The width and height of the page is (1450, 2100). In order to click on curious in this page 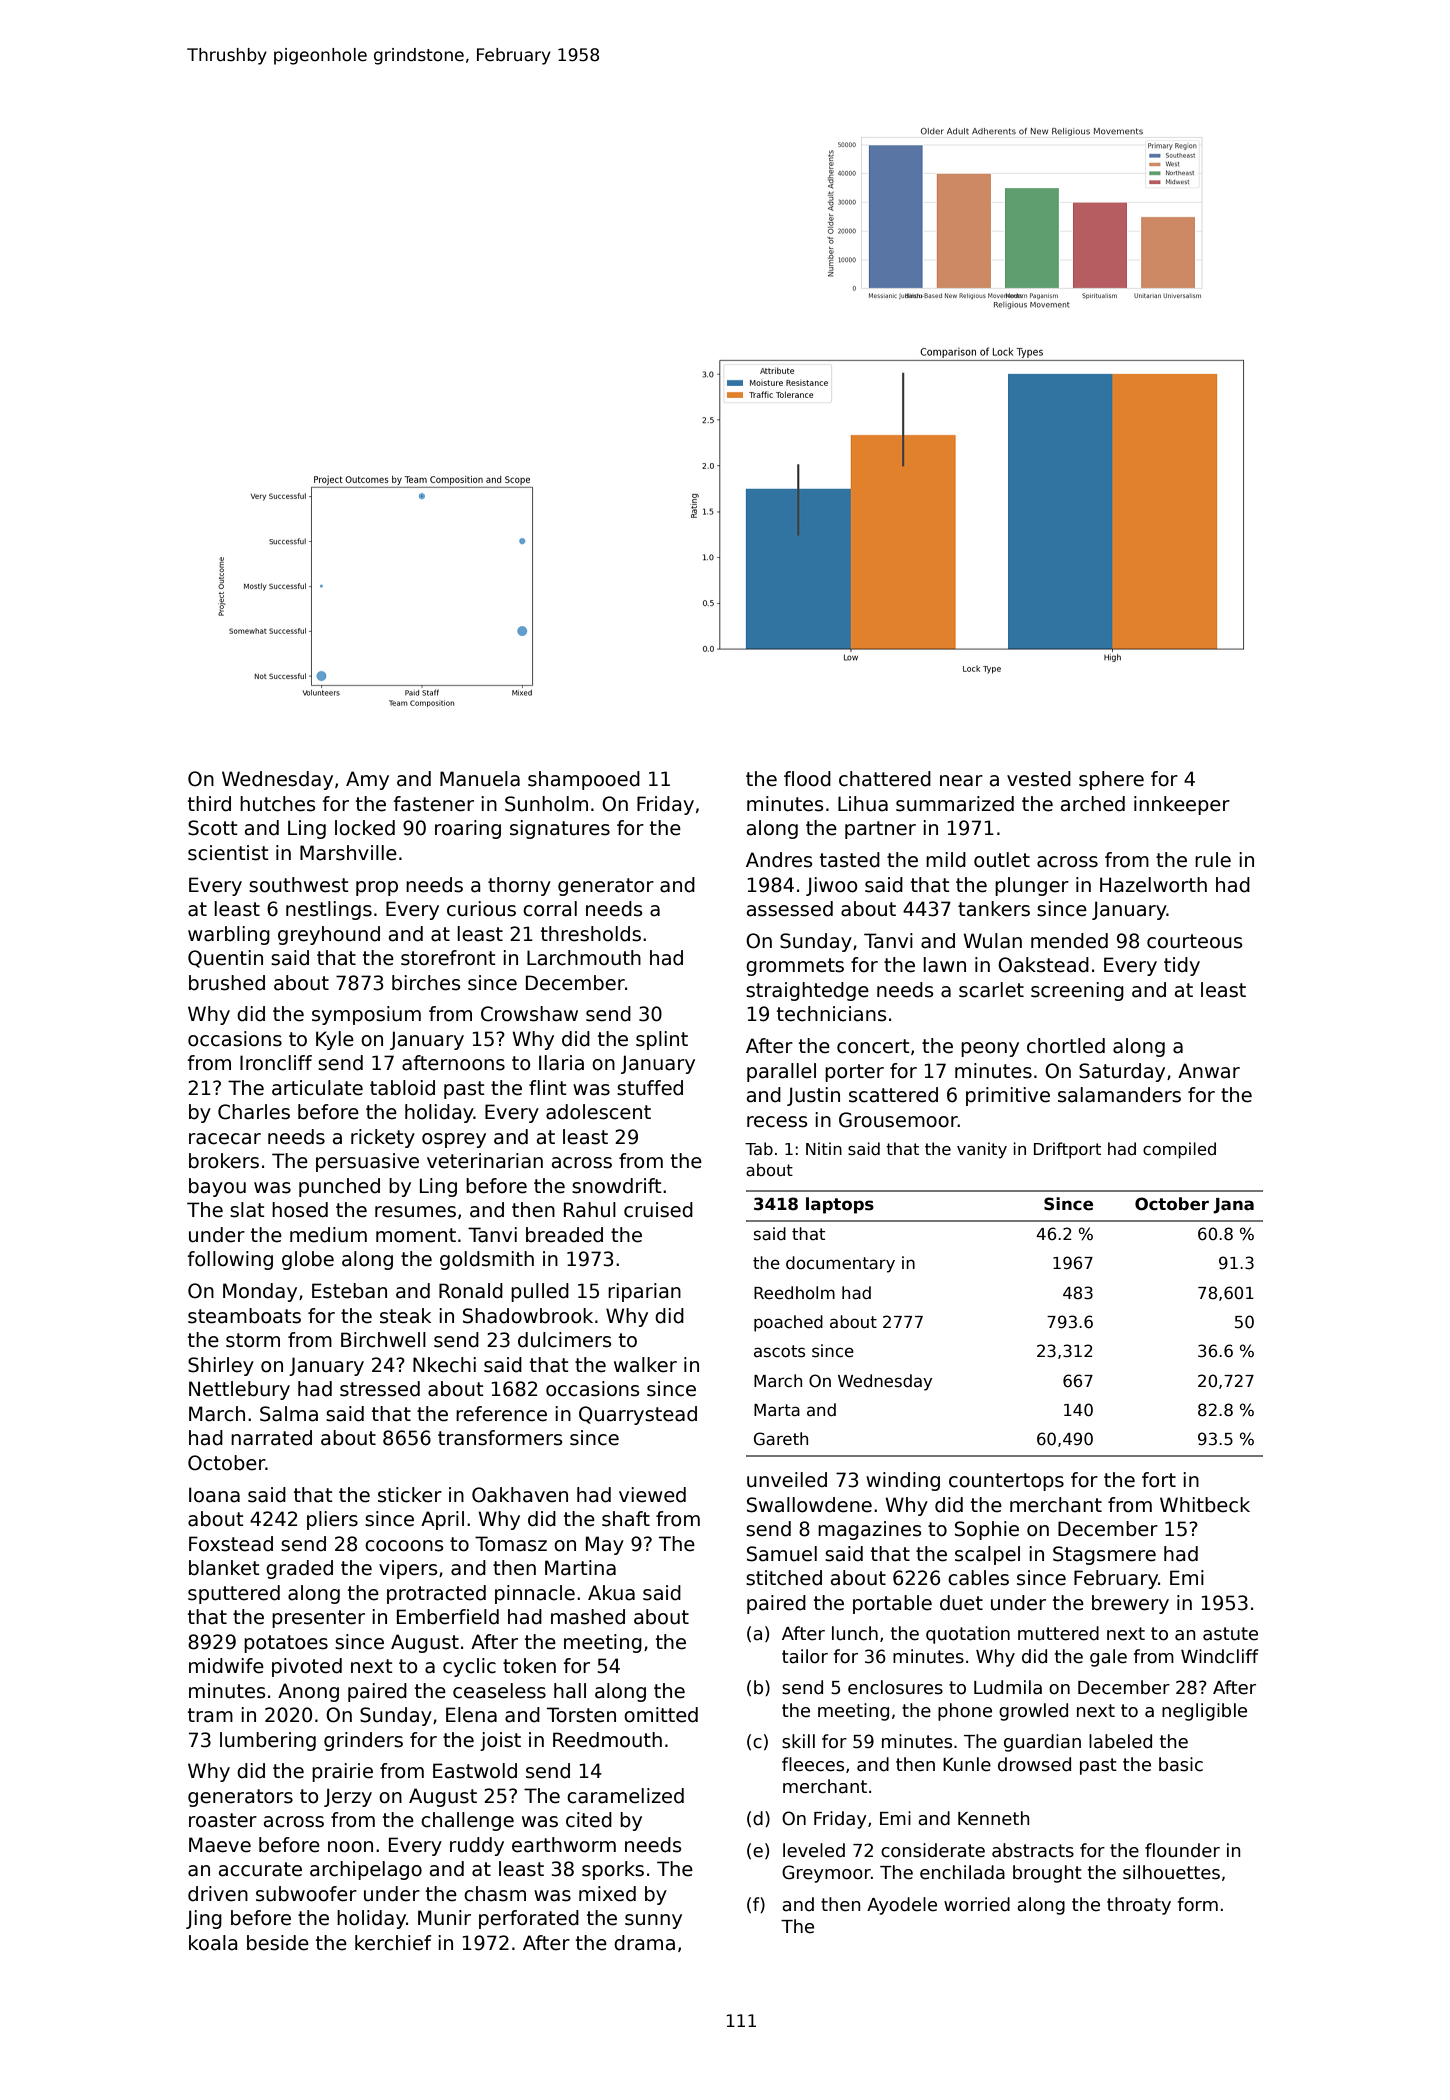, I will do `click(481, 909)`.
